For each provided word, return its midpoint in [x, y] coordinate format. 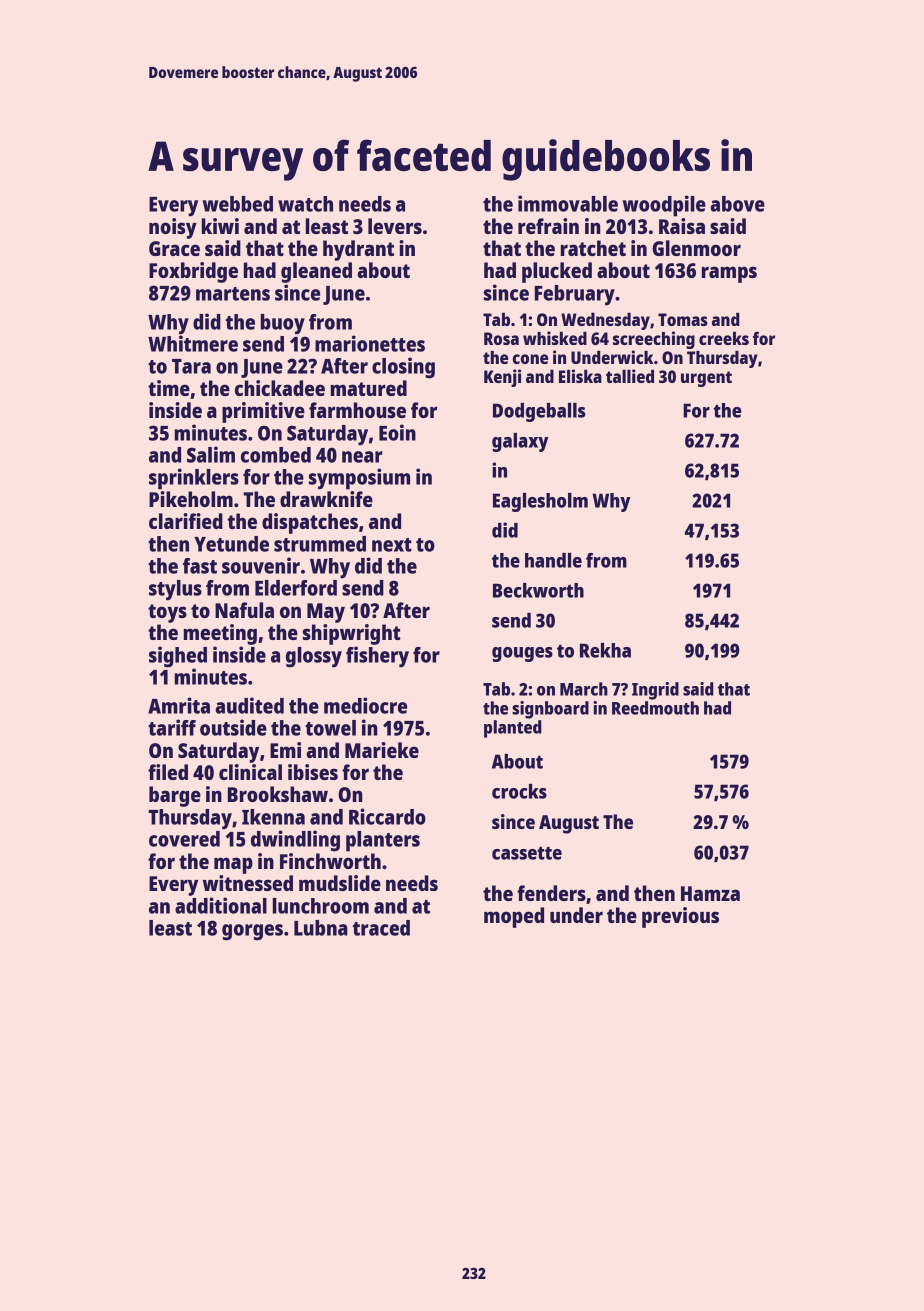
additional [221, 905]
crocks [519, 791]
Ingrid [655, 691]
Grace [174, 248]
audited [249, 705]
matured [369, 388]
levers [395, 226]
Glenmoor [696, 248]
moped [514, 917]
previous [680, 917]
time [169, 388]
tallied [630, 376]
